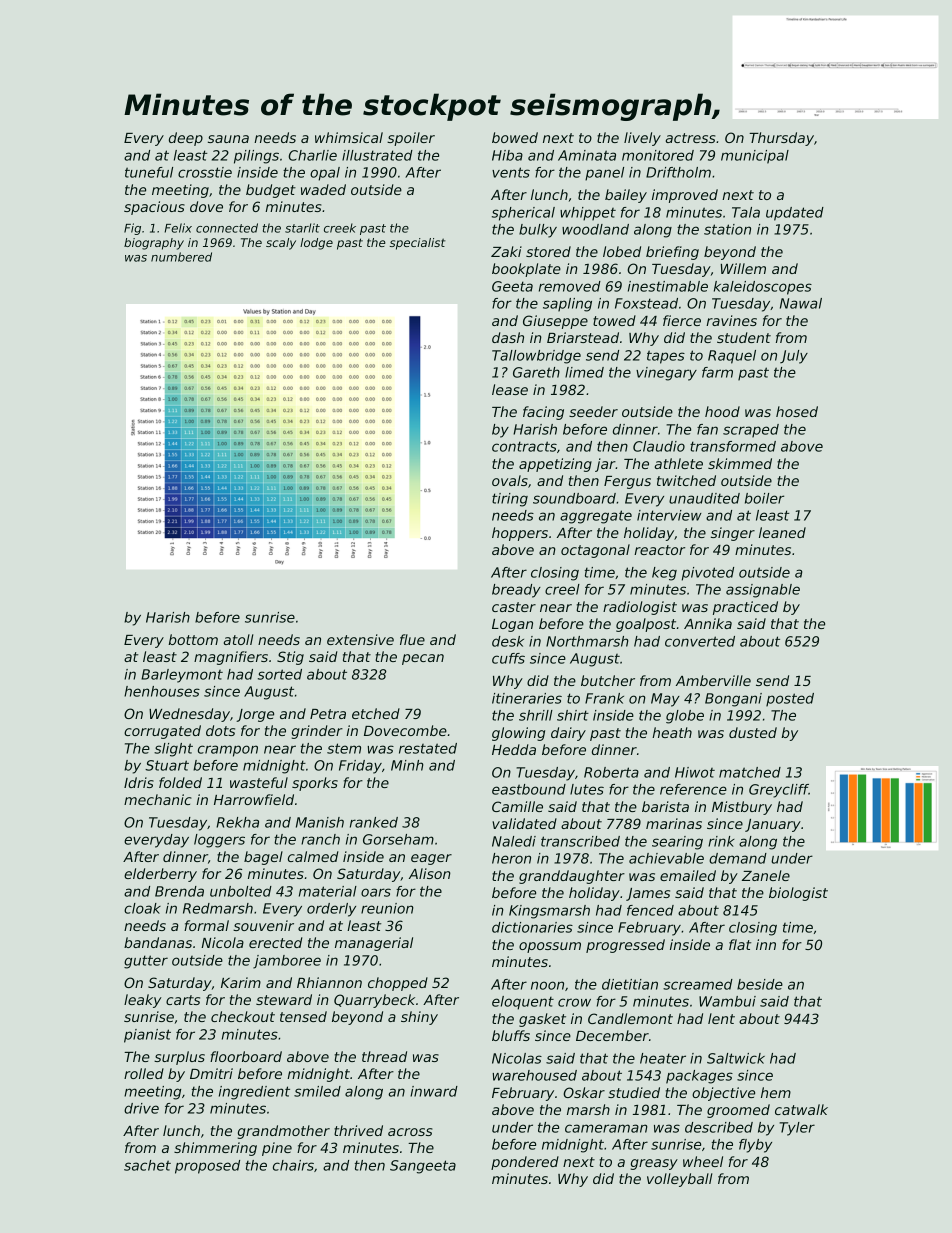 This screenshot has height=1233, width=952. I want to click on Brenda, so click(179, 891).
